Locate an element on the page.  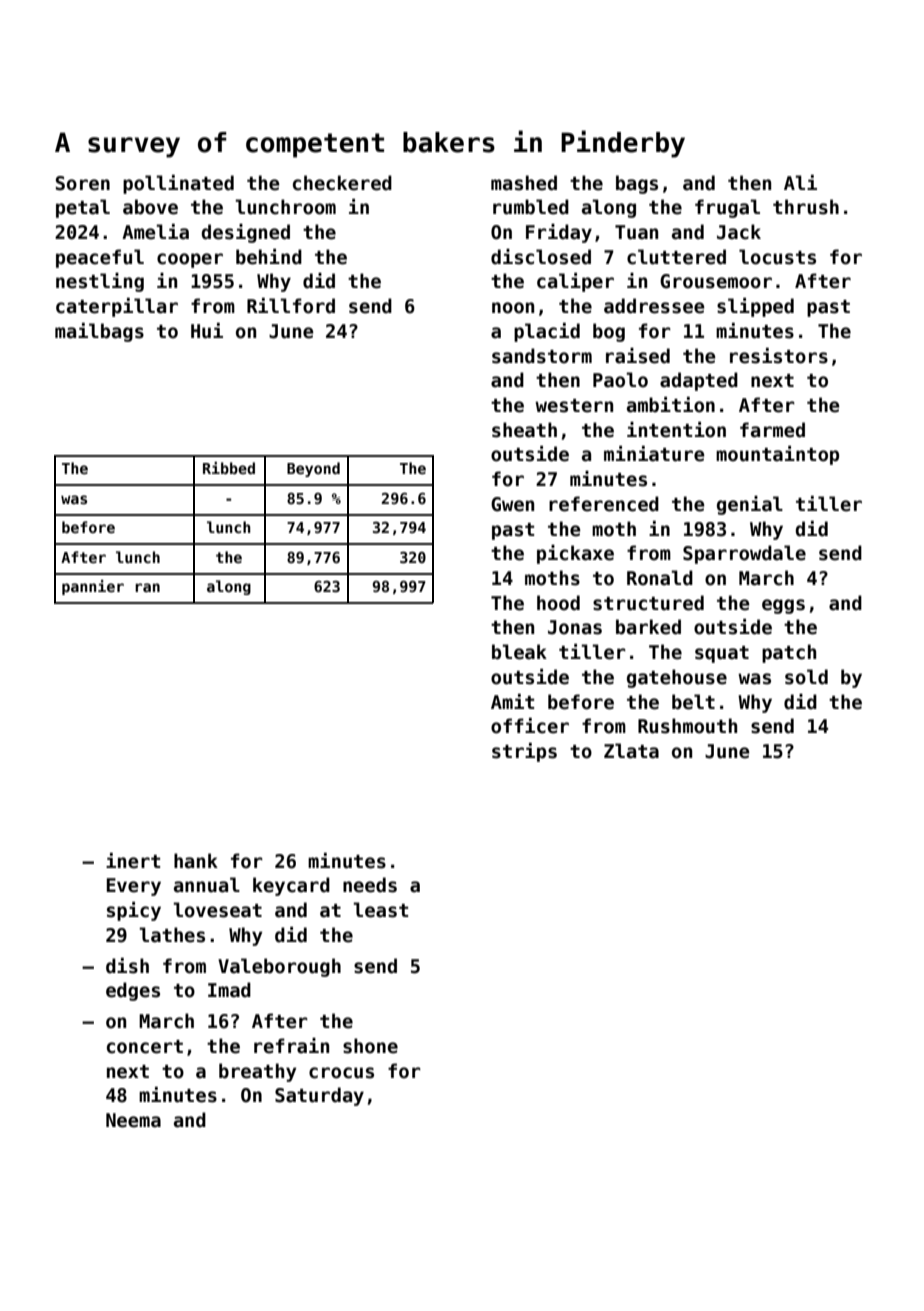
shone is located at coordinates (370, 1046).
